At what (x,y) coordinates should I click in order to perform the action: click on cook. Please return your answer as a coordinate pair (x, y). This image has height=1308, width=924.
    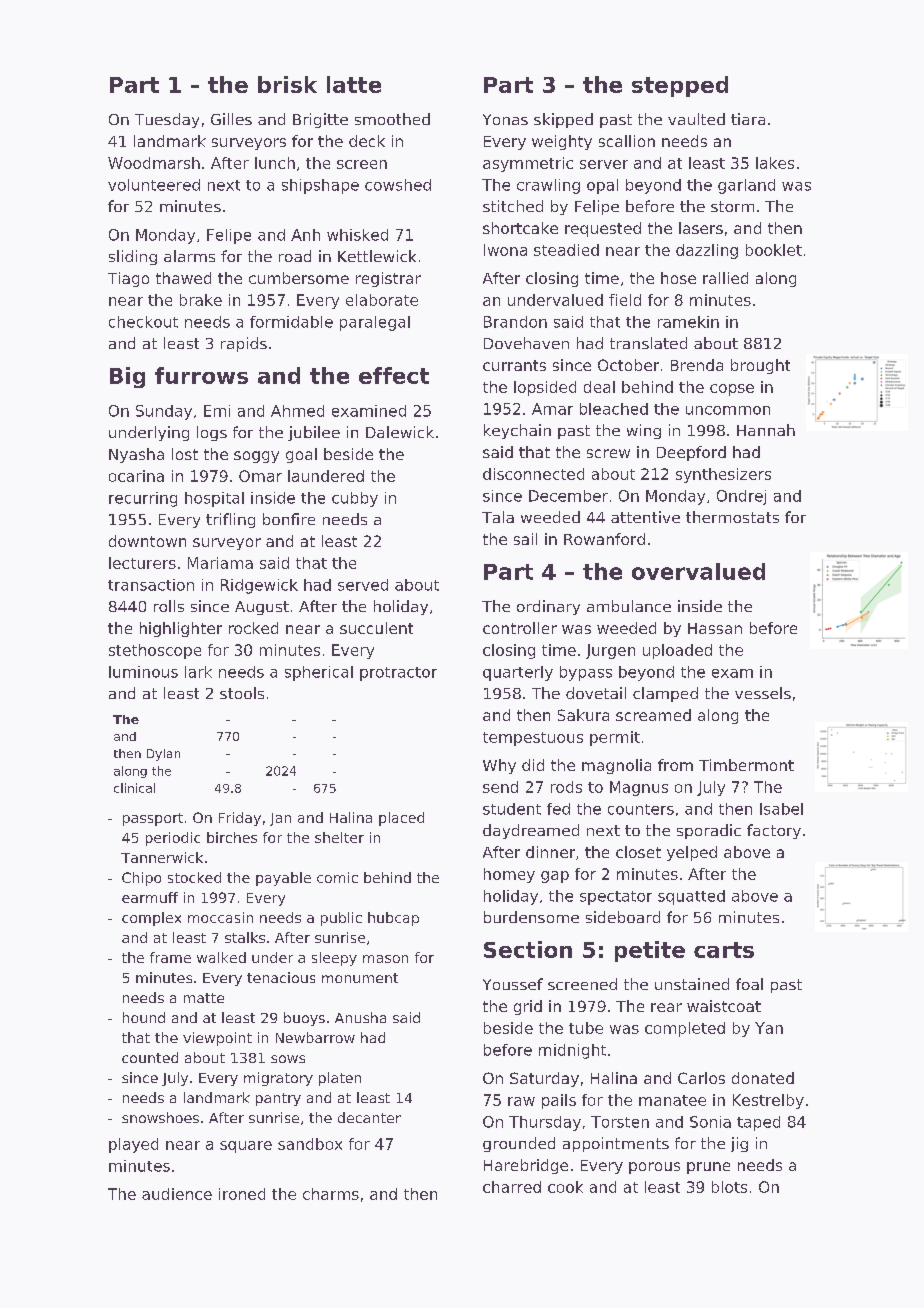
    Looking at the image, I should click on (565, 1187).
